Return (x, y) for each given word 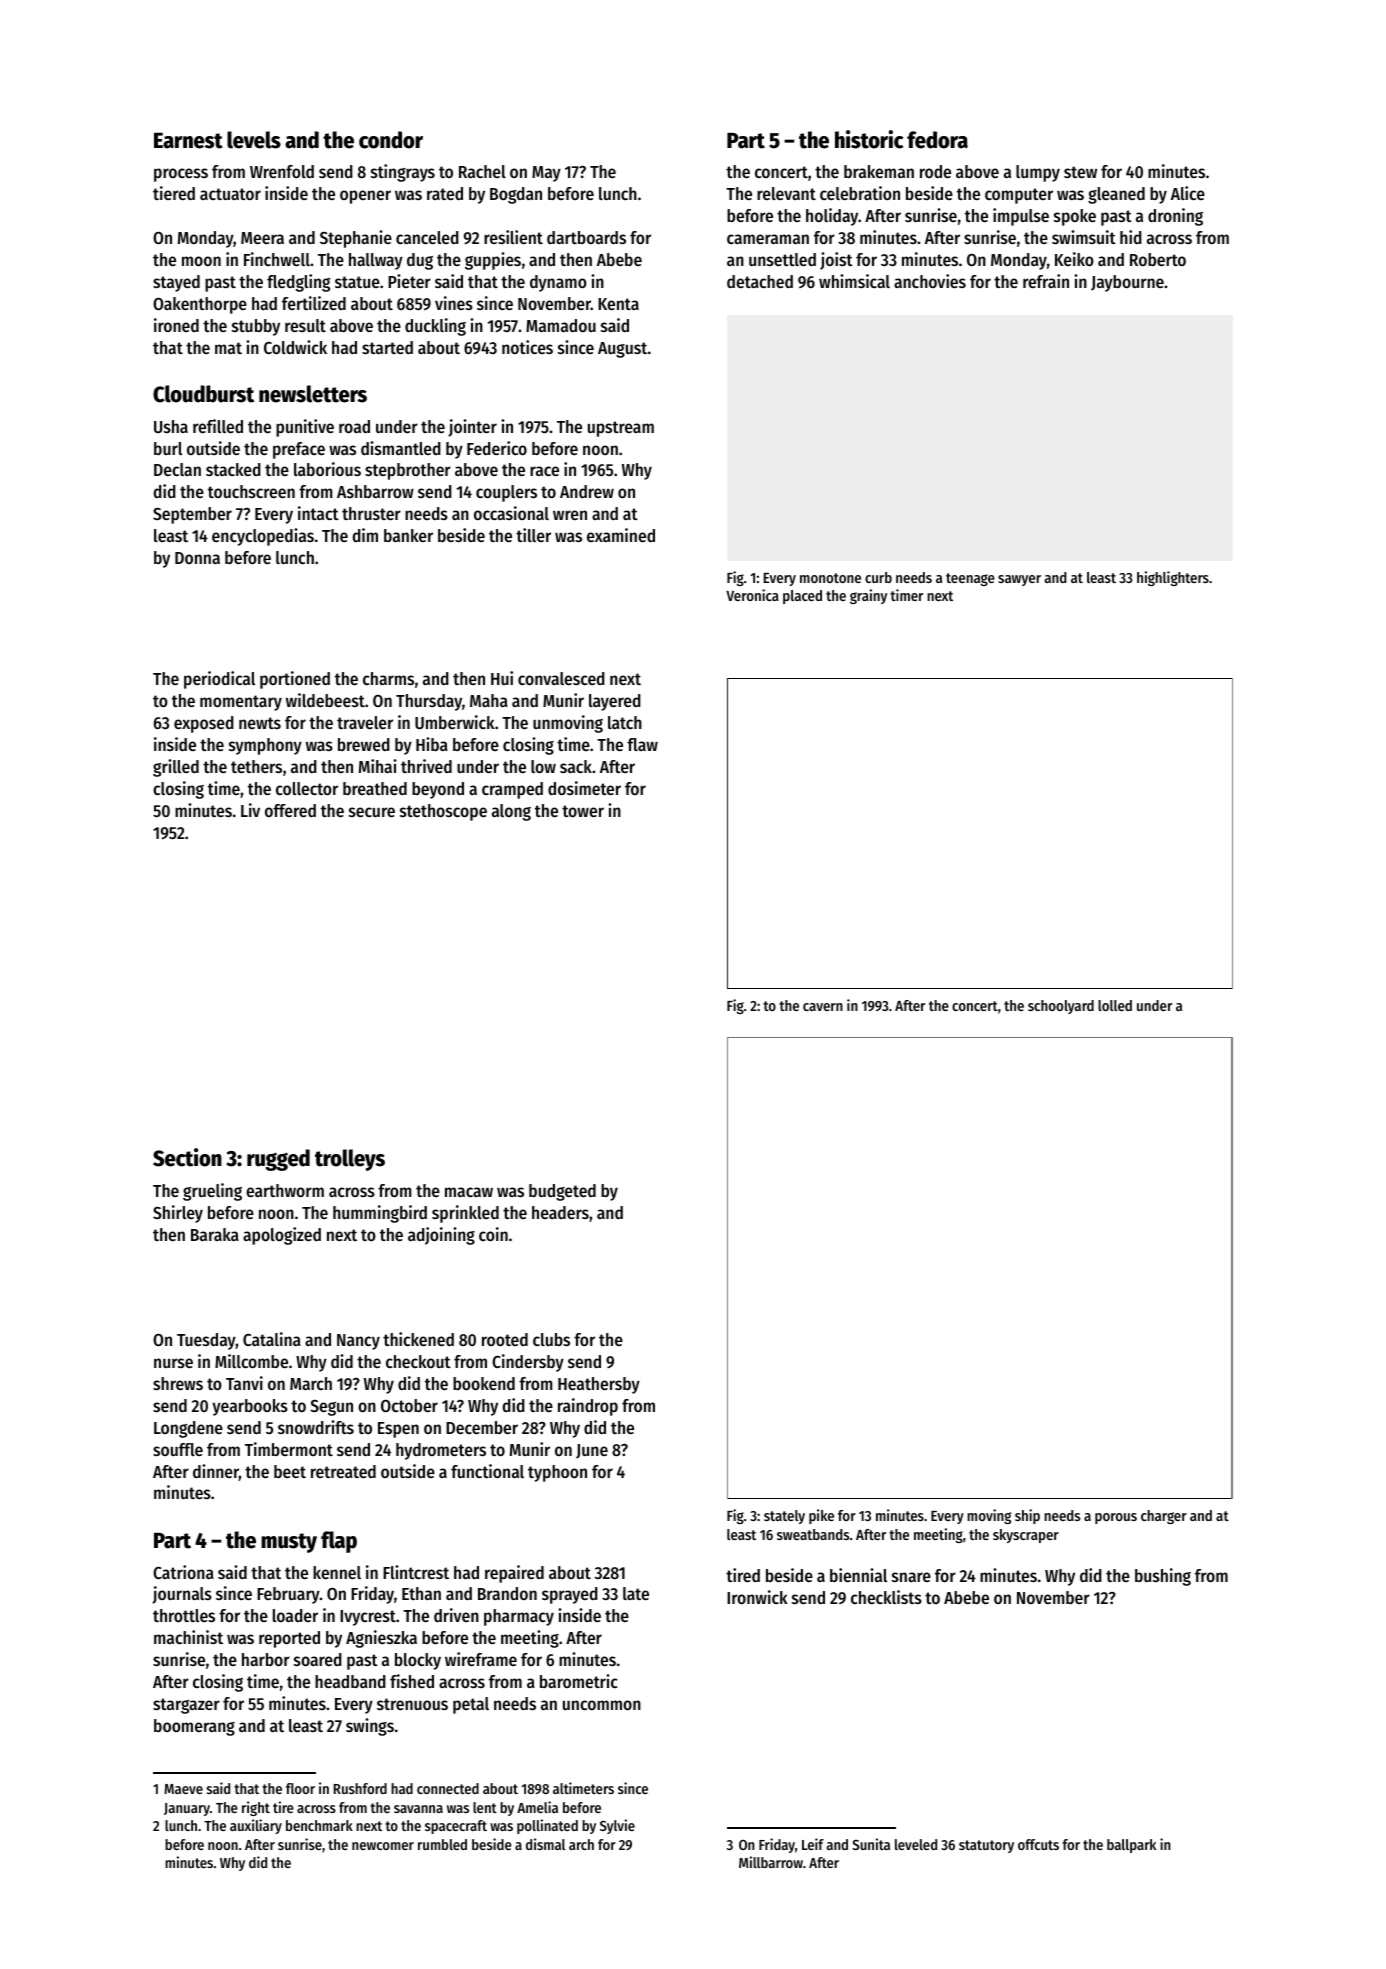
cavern (823, 1007)
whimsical (854, 281)
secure (372, 812)
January (187, 1809)
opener (365, 197)
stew (1080, 172)
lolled (1115, 1005)
